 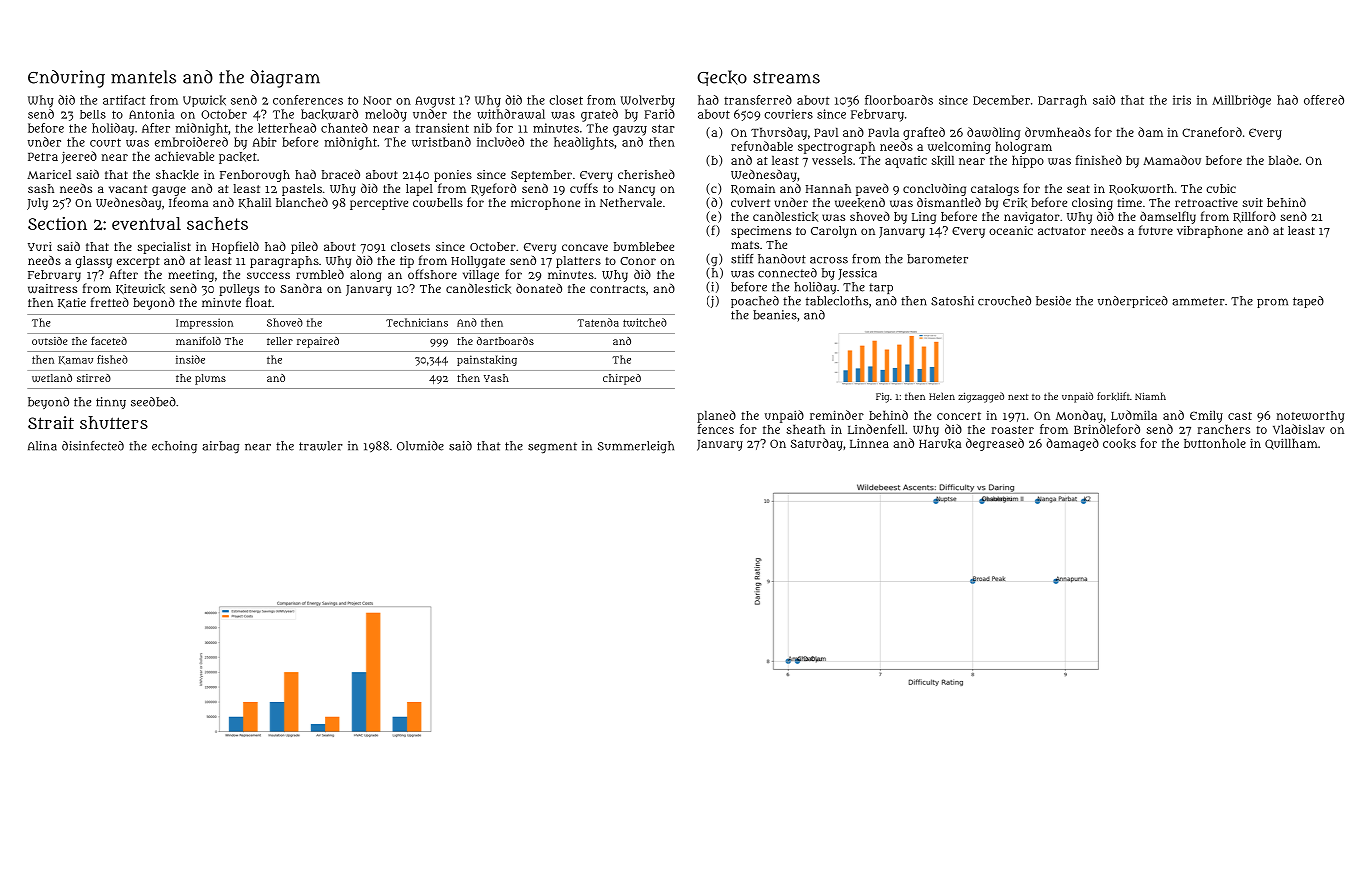 What do you see at coordinates (829, 260) in the page?
I see `across` at bounding box center [829, 260].
